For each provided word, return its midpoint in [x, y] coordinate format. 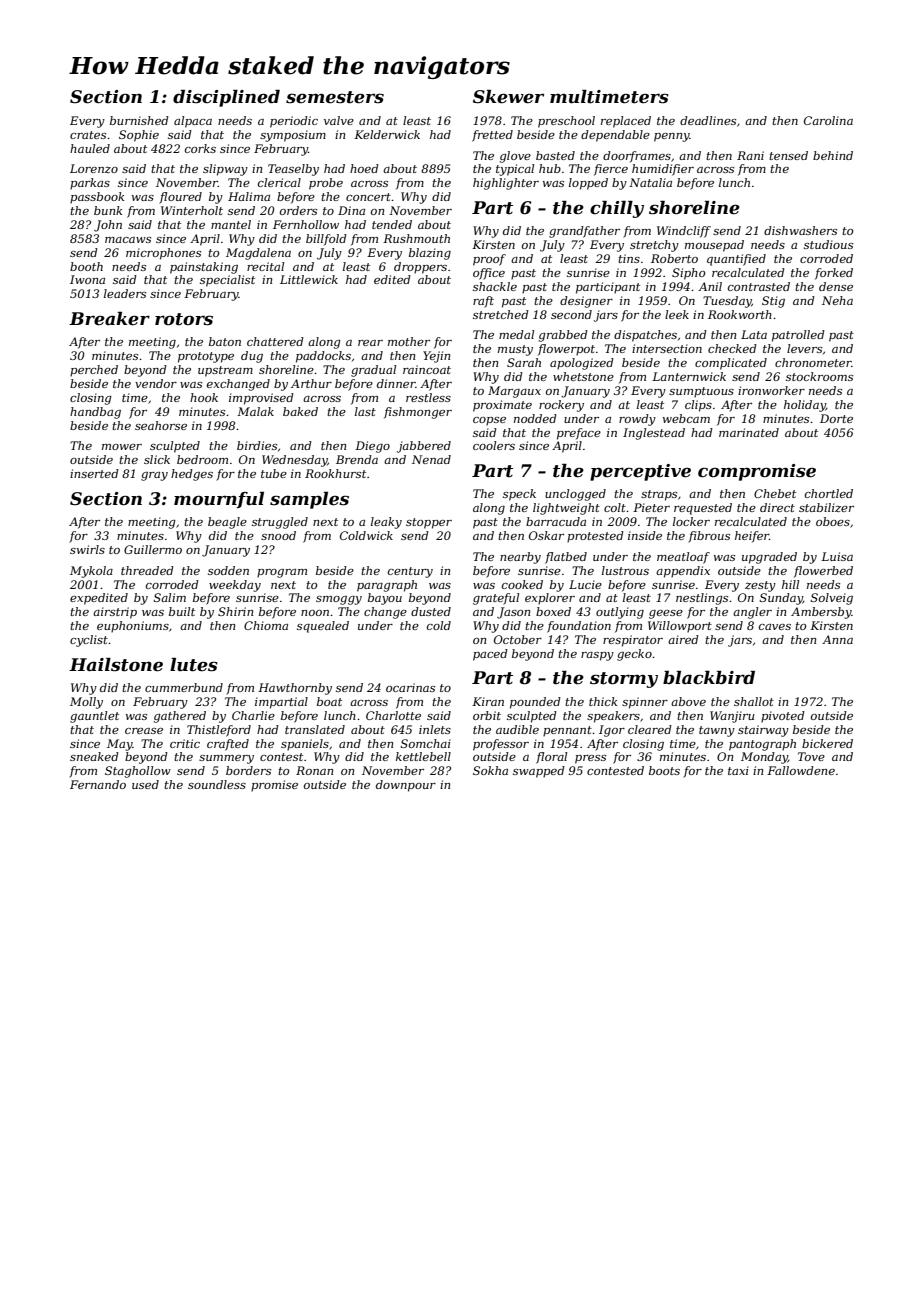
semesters [335, 97]
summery [226, 759]
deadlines [708, 120]
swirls [87, 549]
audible [517, 729]
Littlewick [309, 279]
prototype [206, 357]
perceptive [640, 472]
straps [659, 495]
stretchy [654, 246]
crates [88, 135]
